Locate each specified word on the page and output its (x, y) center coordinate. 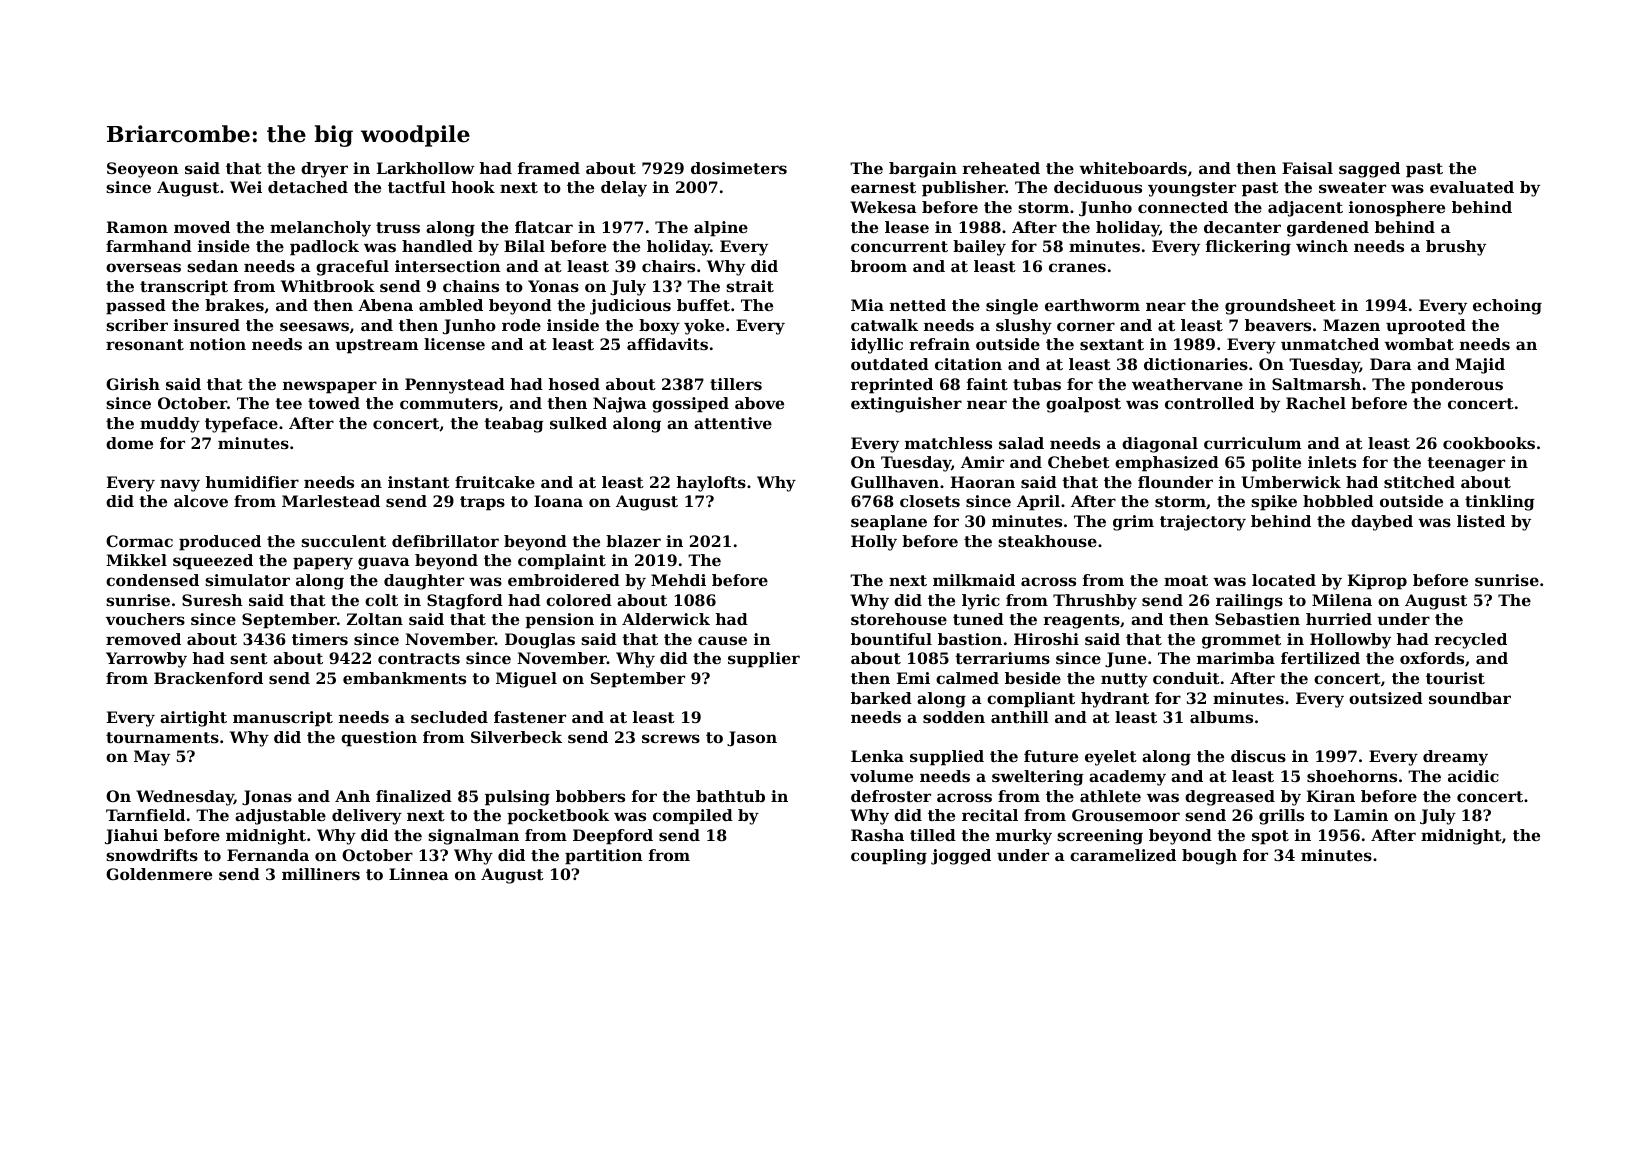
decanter (1242, 227)
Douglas (540, 641)
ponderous (1457, 386)
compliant (1031, 700)
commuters (449, 403)
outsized (1386, 698)
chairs (668, 266)
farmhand (149, 246)
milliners (321, 874)
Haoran (983, 482)
